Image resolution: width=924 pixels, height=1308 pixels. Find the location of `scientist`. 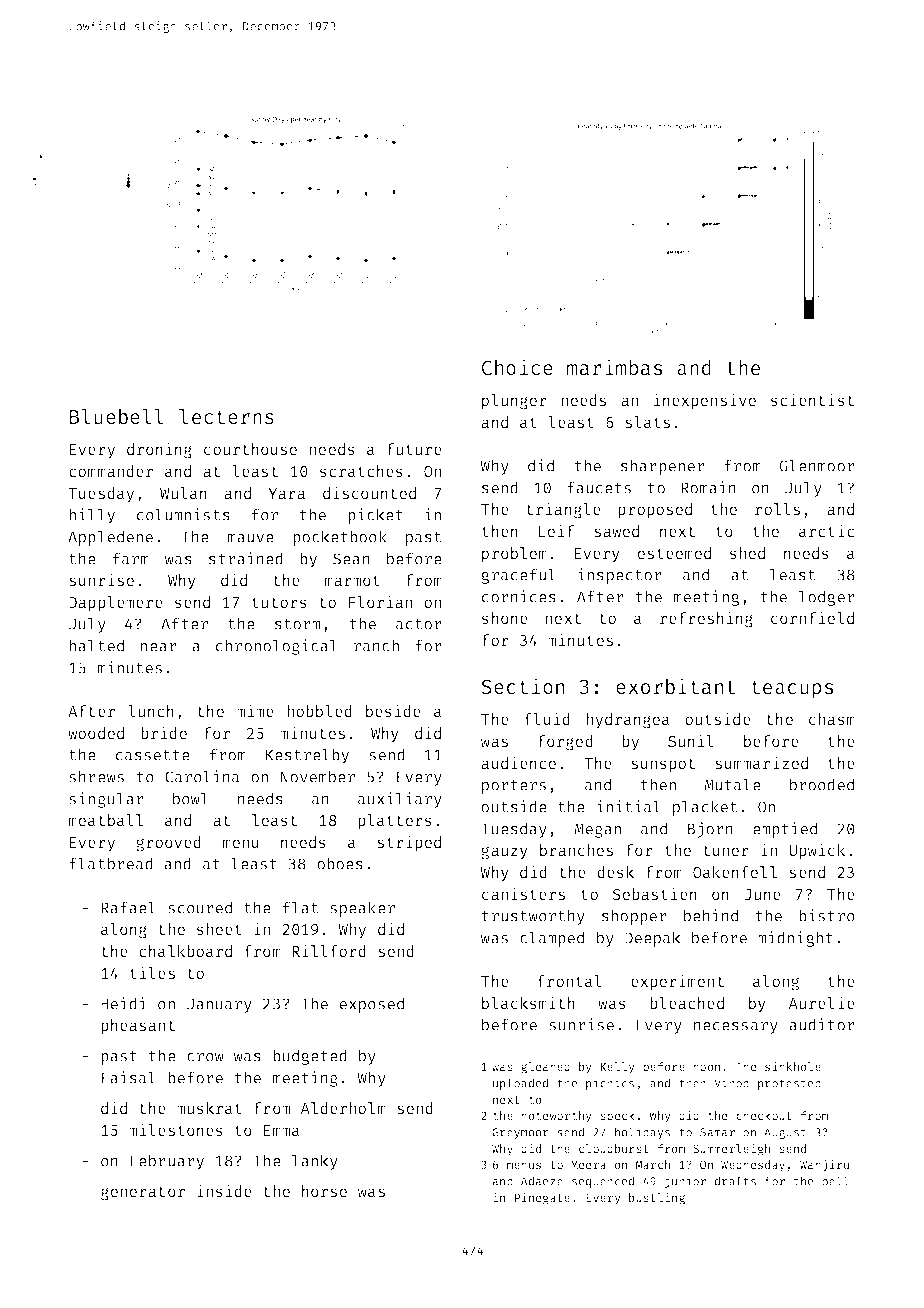

scientist is located at coordinates (812, 399).
